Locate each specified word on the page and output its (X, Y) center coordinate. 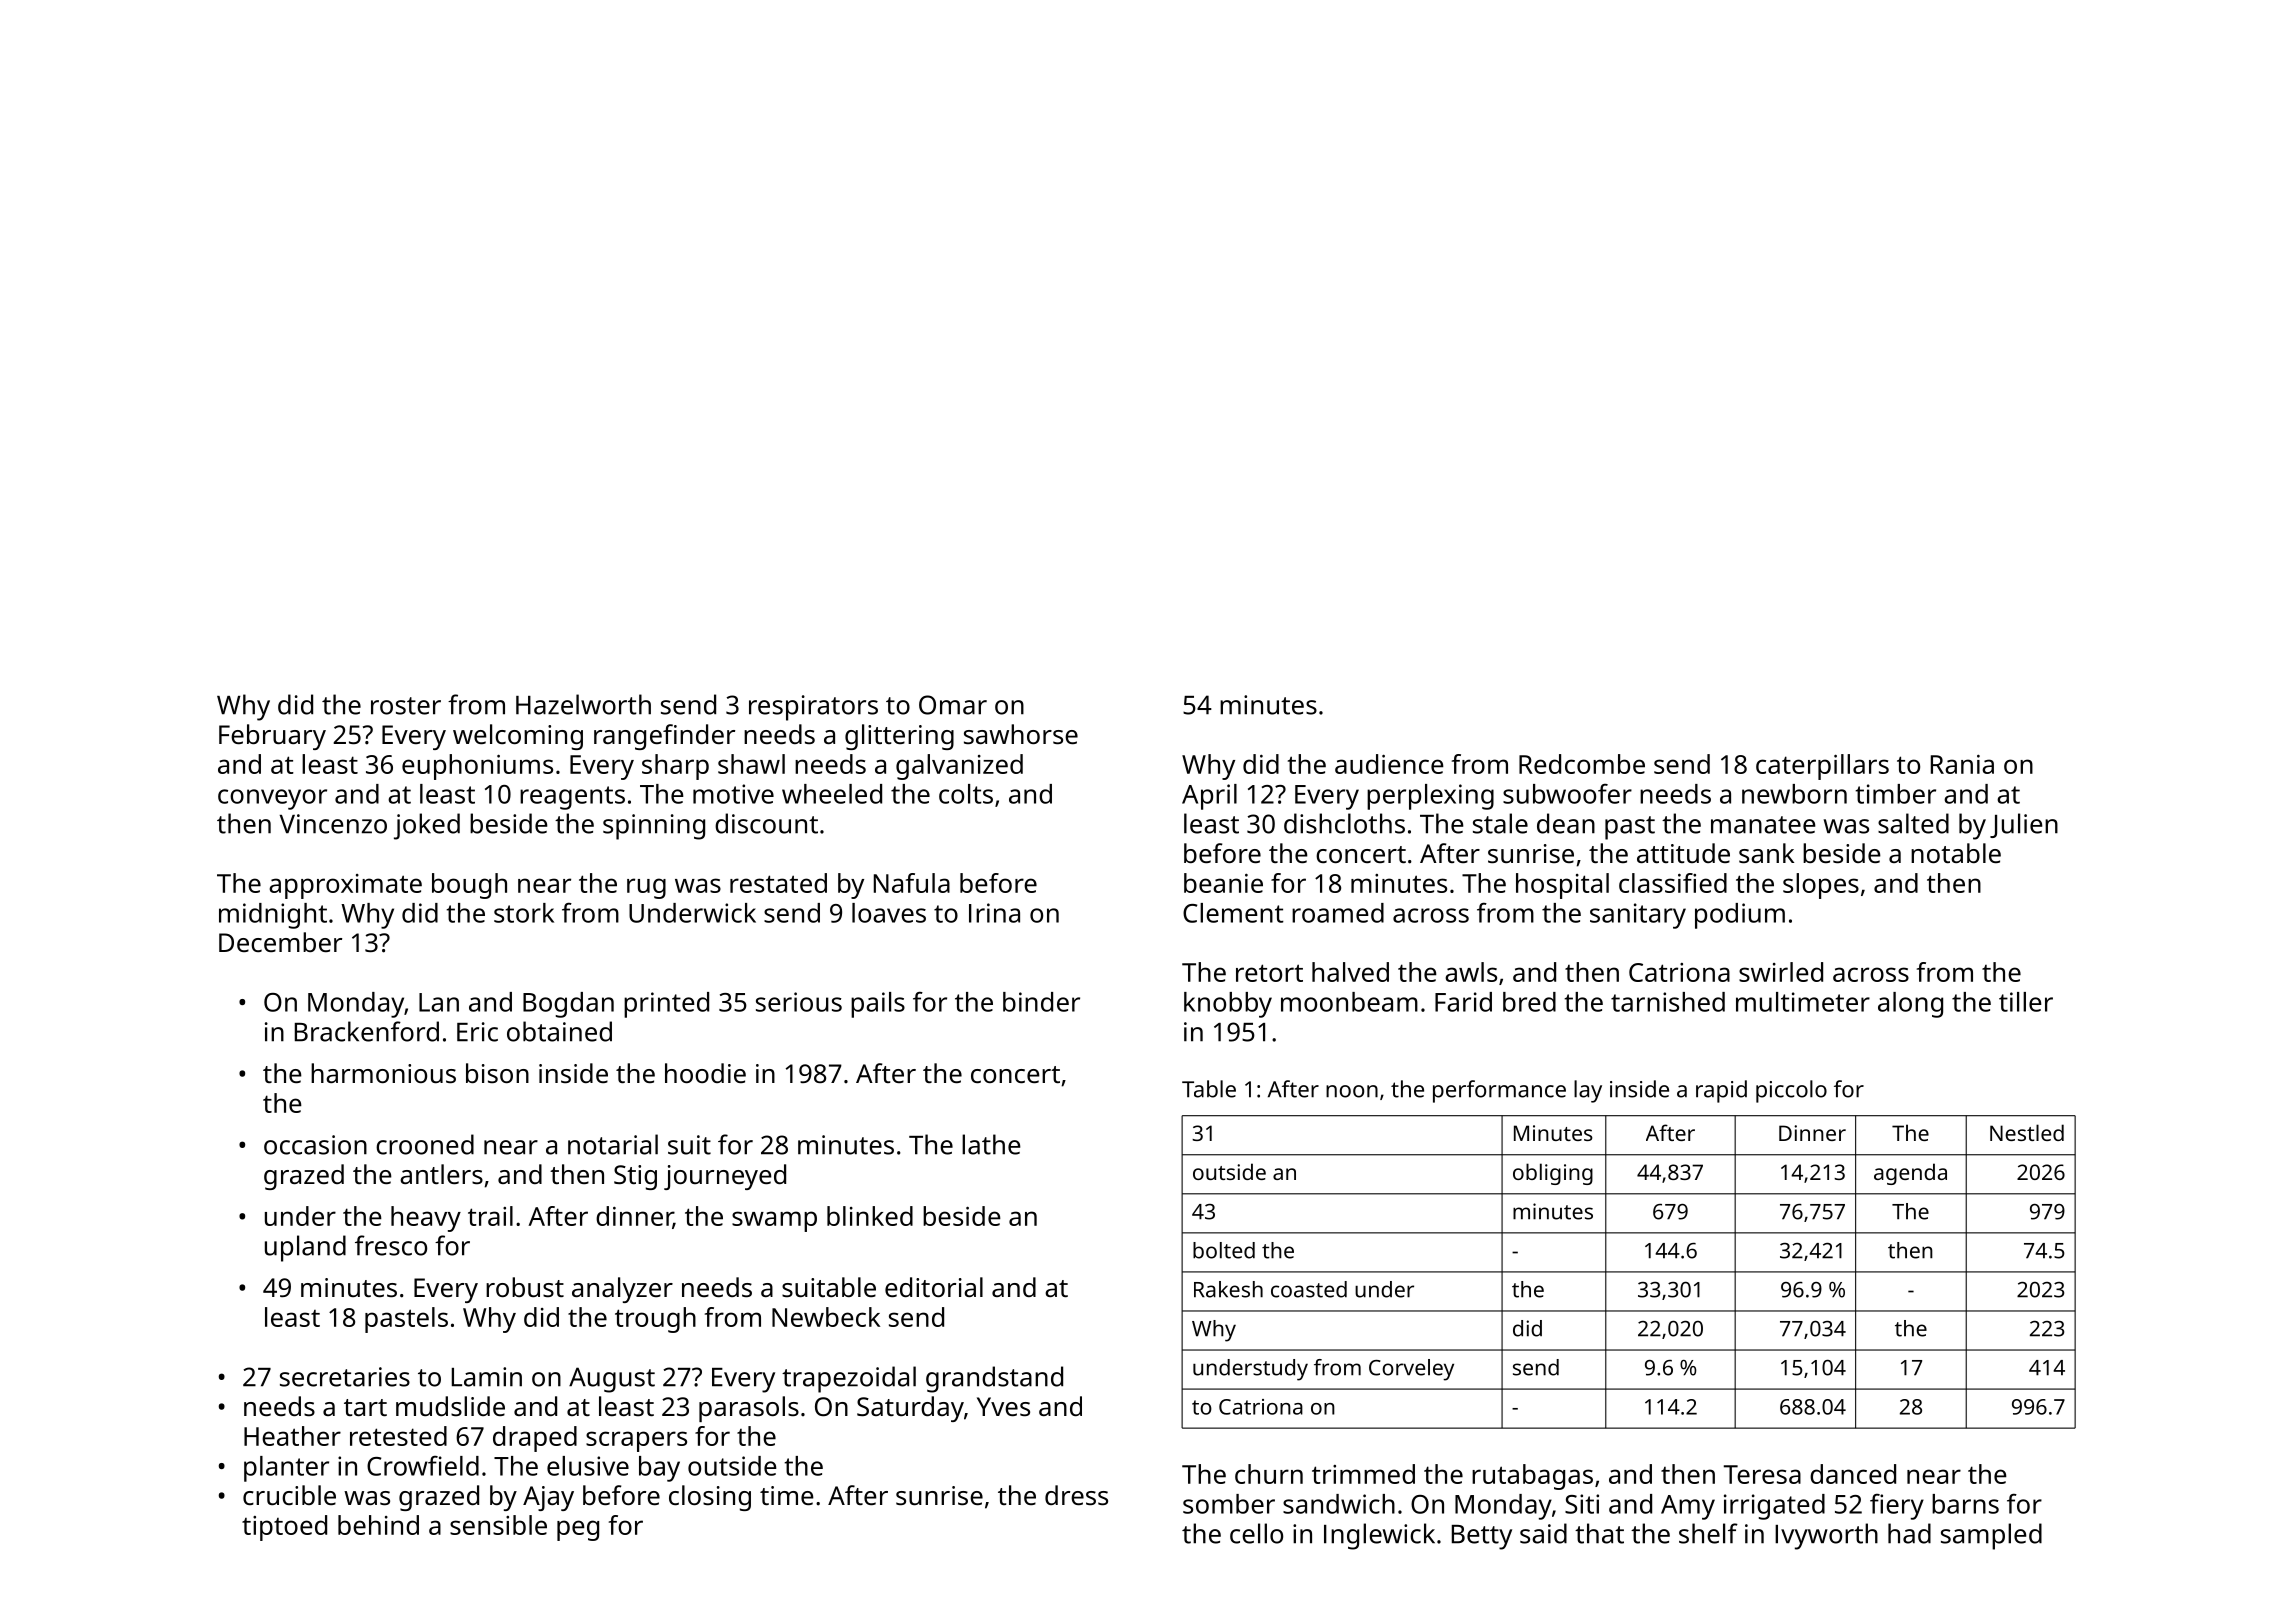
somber (1229, 1504)
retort (1269, 973)
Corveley (1411, 1370)
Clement (1233, 913)
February (272, 737)
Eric (477, 1032)
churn (1269, 1474)
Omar (953, 705)
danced (1853, 1474)
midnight (273, 916)
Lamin (487, 1377)
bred (1529, 1002)
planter (286, 1469)
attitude (1683, 853)
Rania (1962, 764)
